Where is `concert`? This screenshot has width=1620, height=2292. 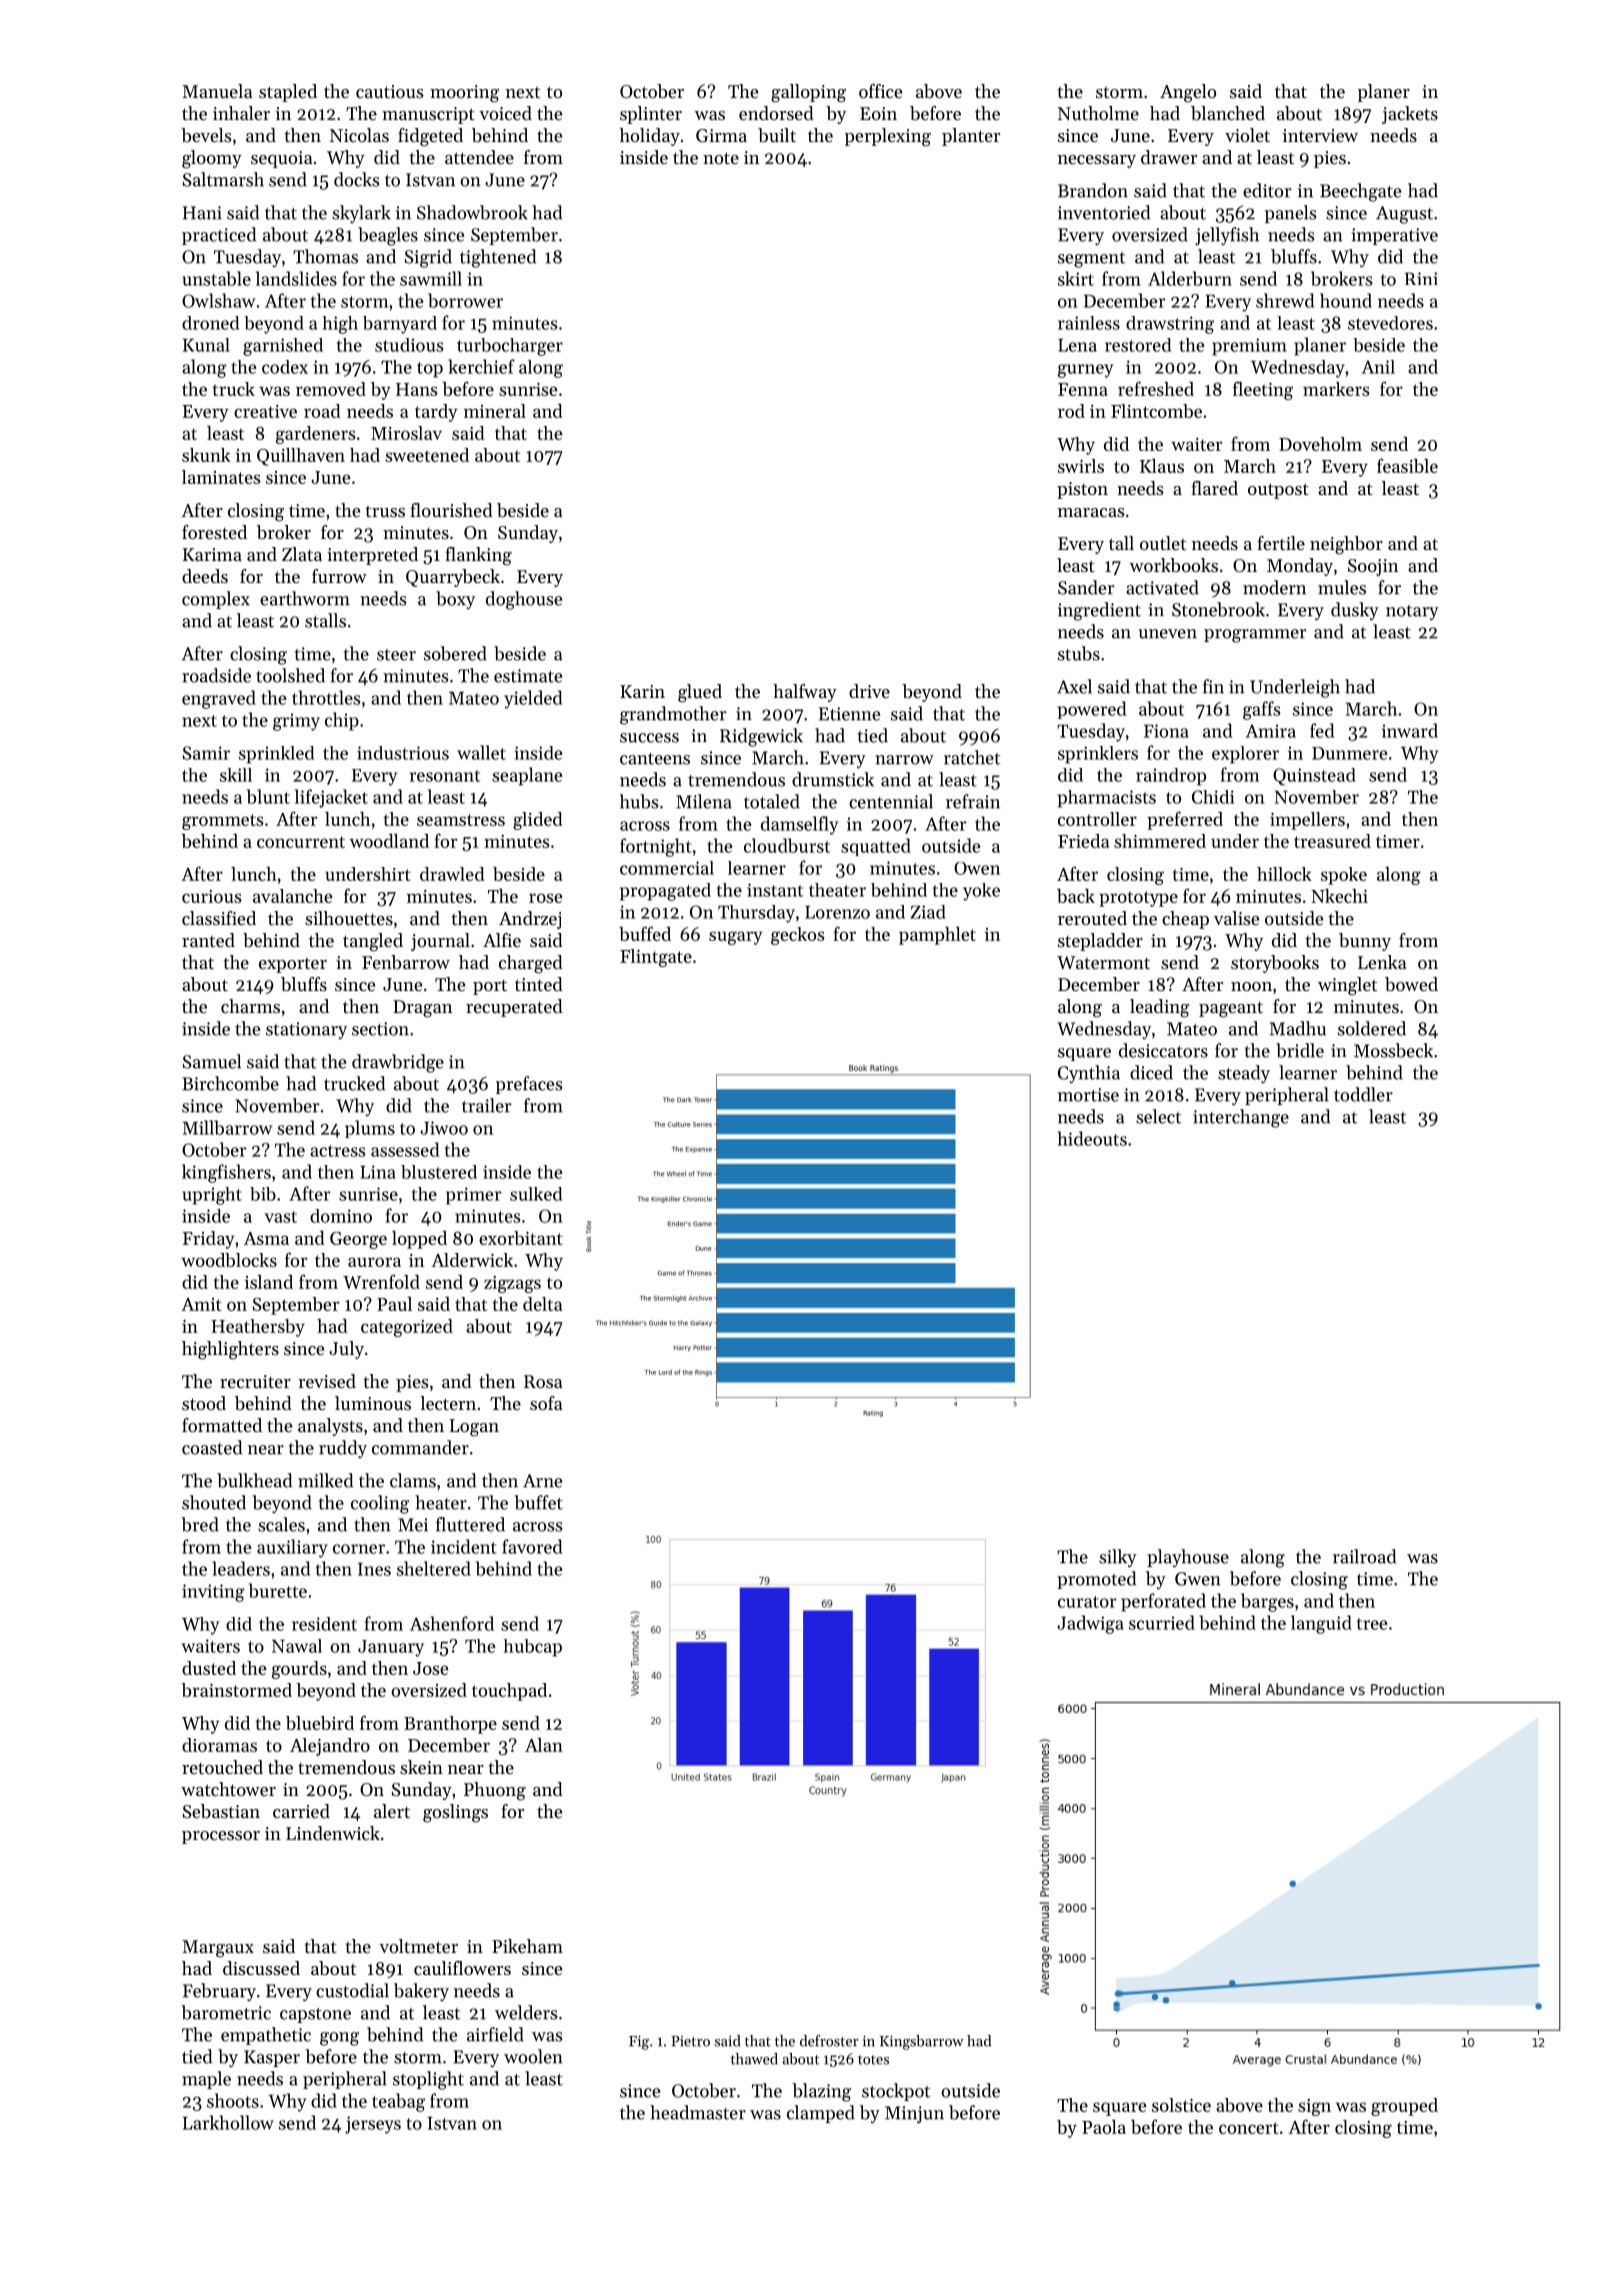 concert is located at coordinates (1249, 2128).
